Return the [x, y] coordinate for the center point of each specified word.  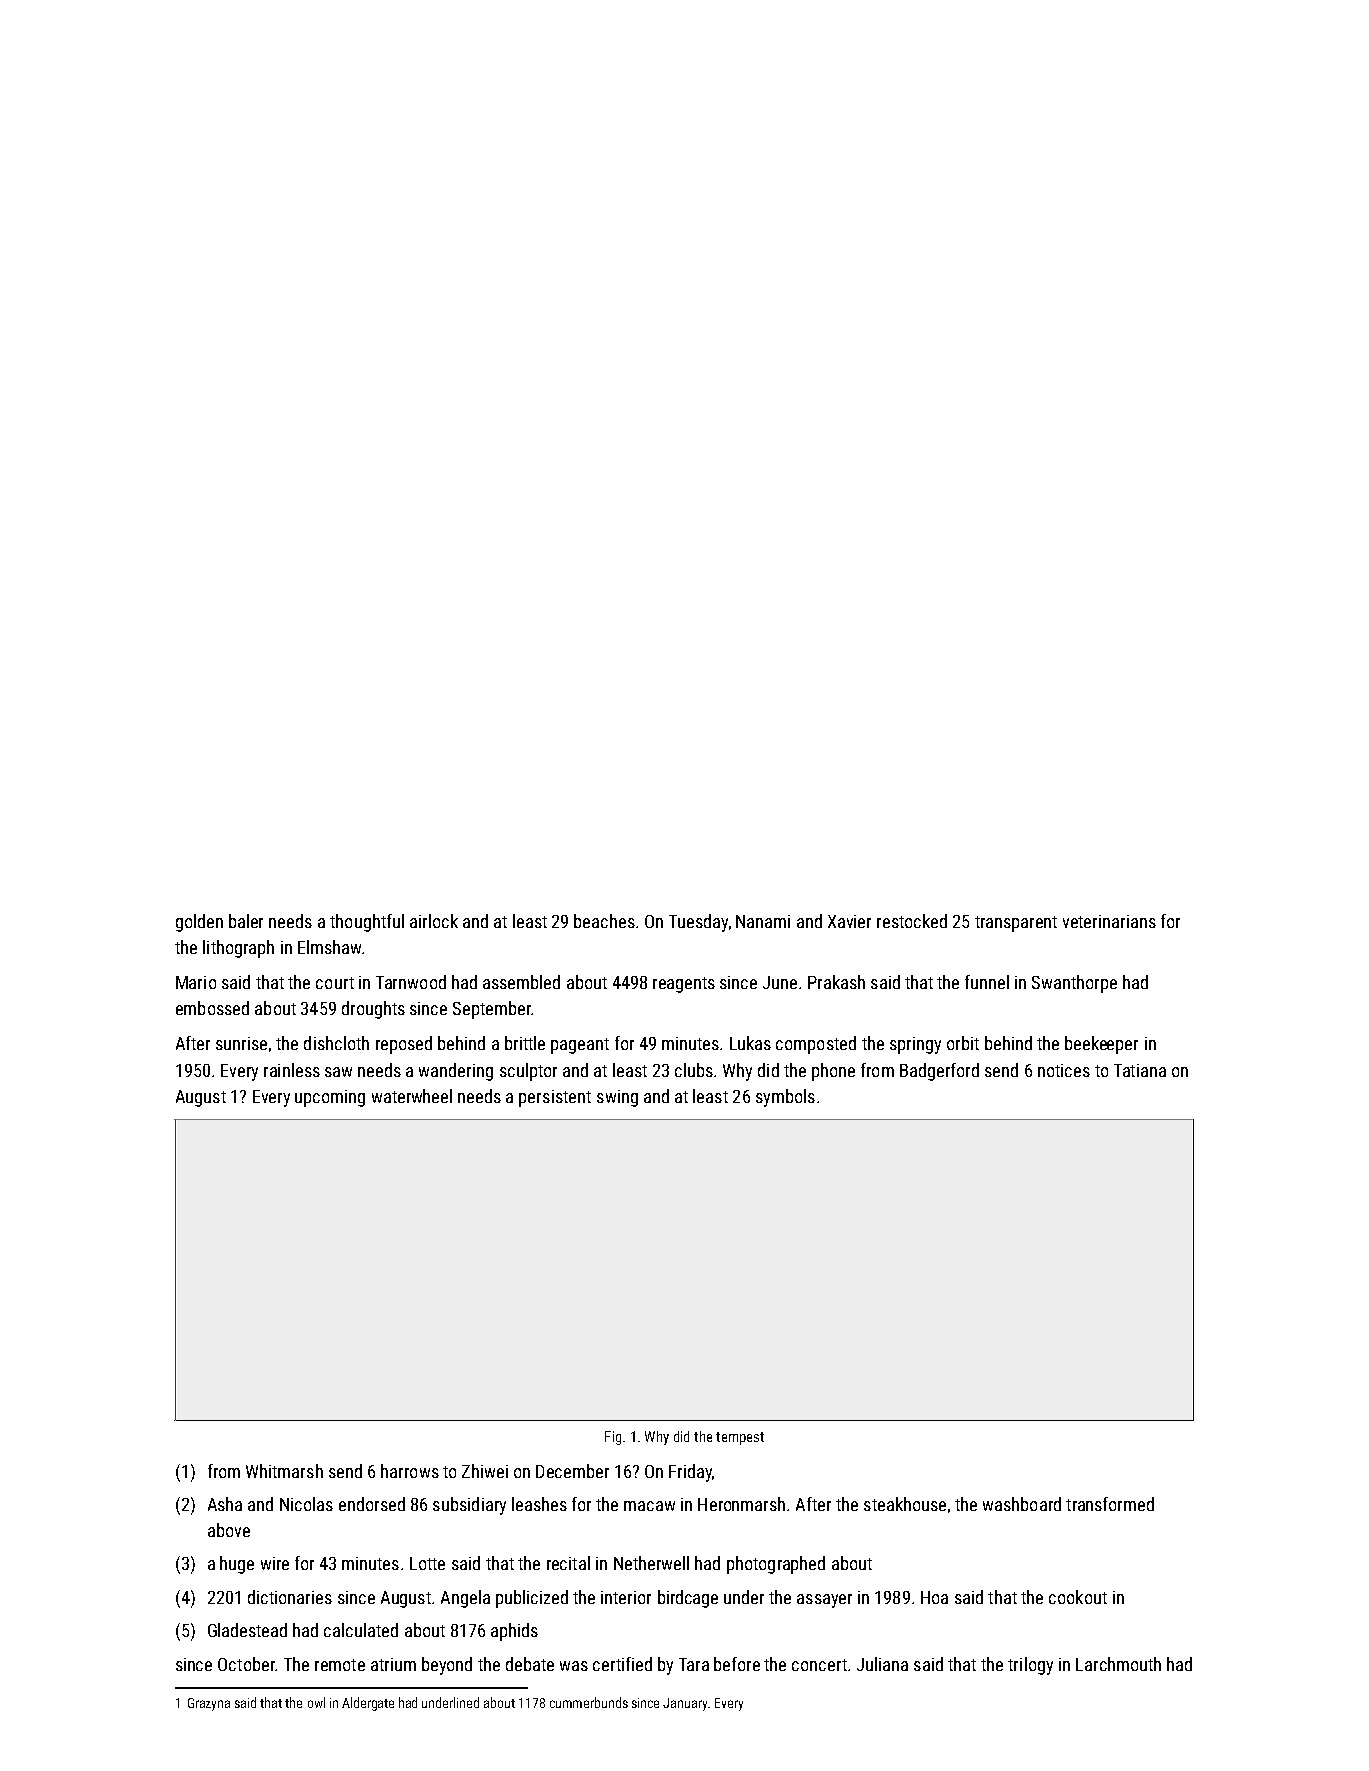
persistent [555, 1098]
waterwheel [412, 1096]
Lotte [427, 1563]
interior [626, 1597]
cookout [1078, 1597]
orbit [963, 1043]
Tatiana [1140, 1070]
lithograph [238, 949]
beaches [604, 921]
